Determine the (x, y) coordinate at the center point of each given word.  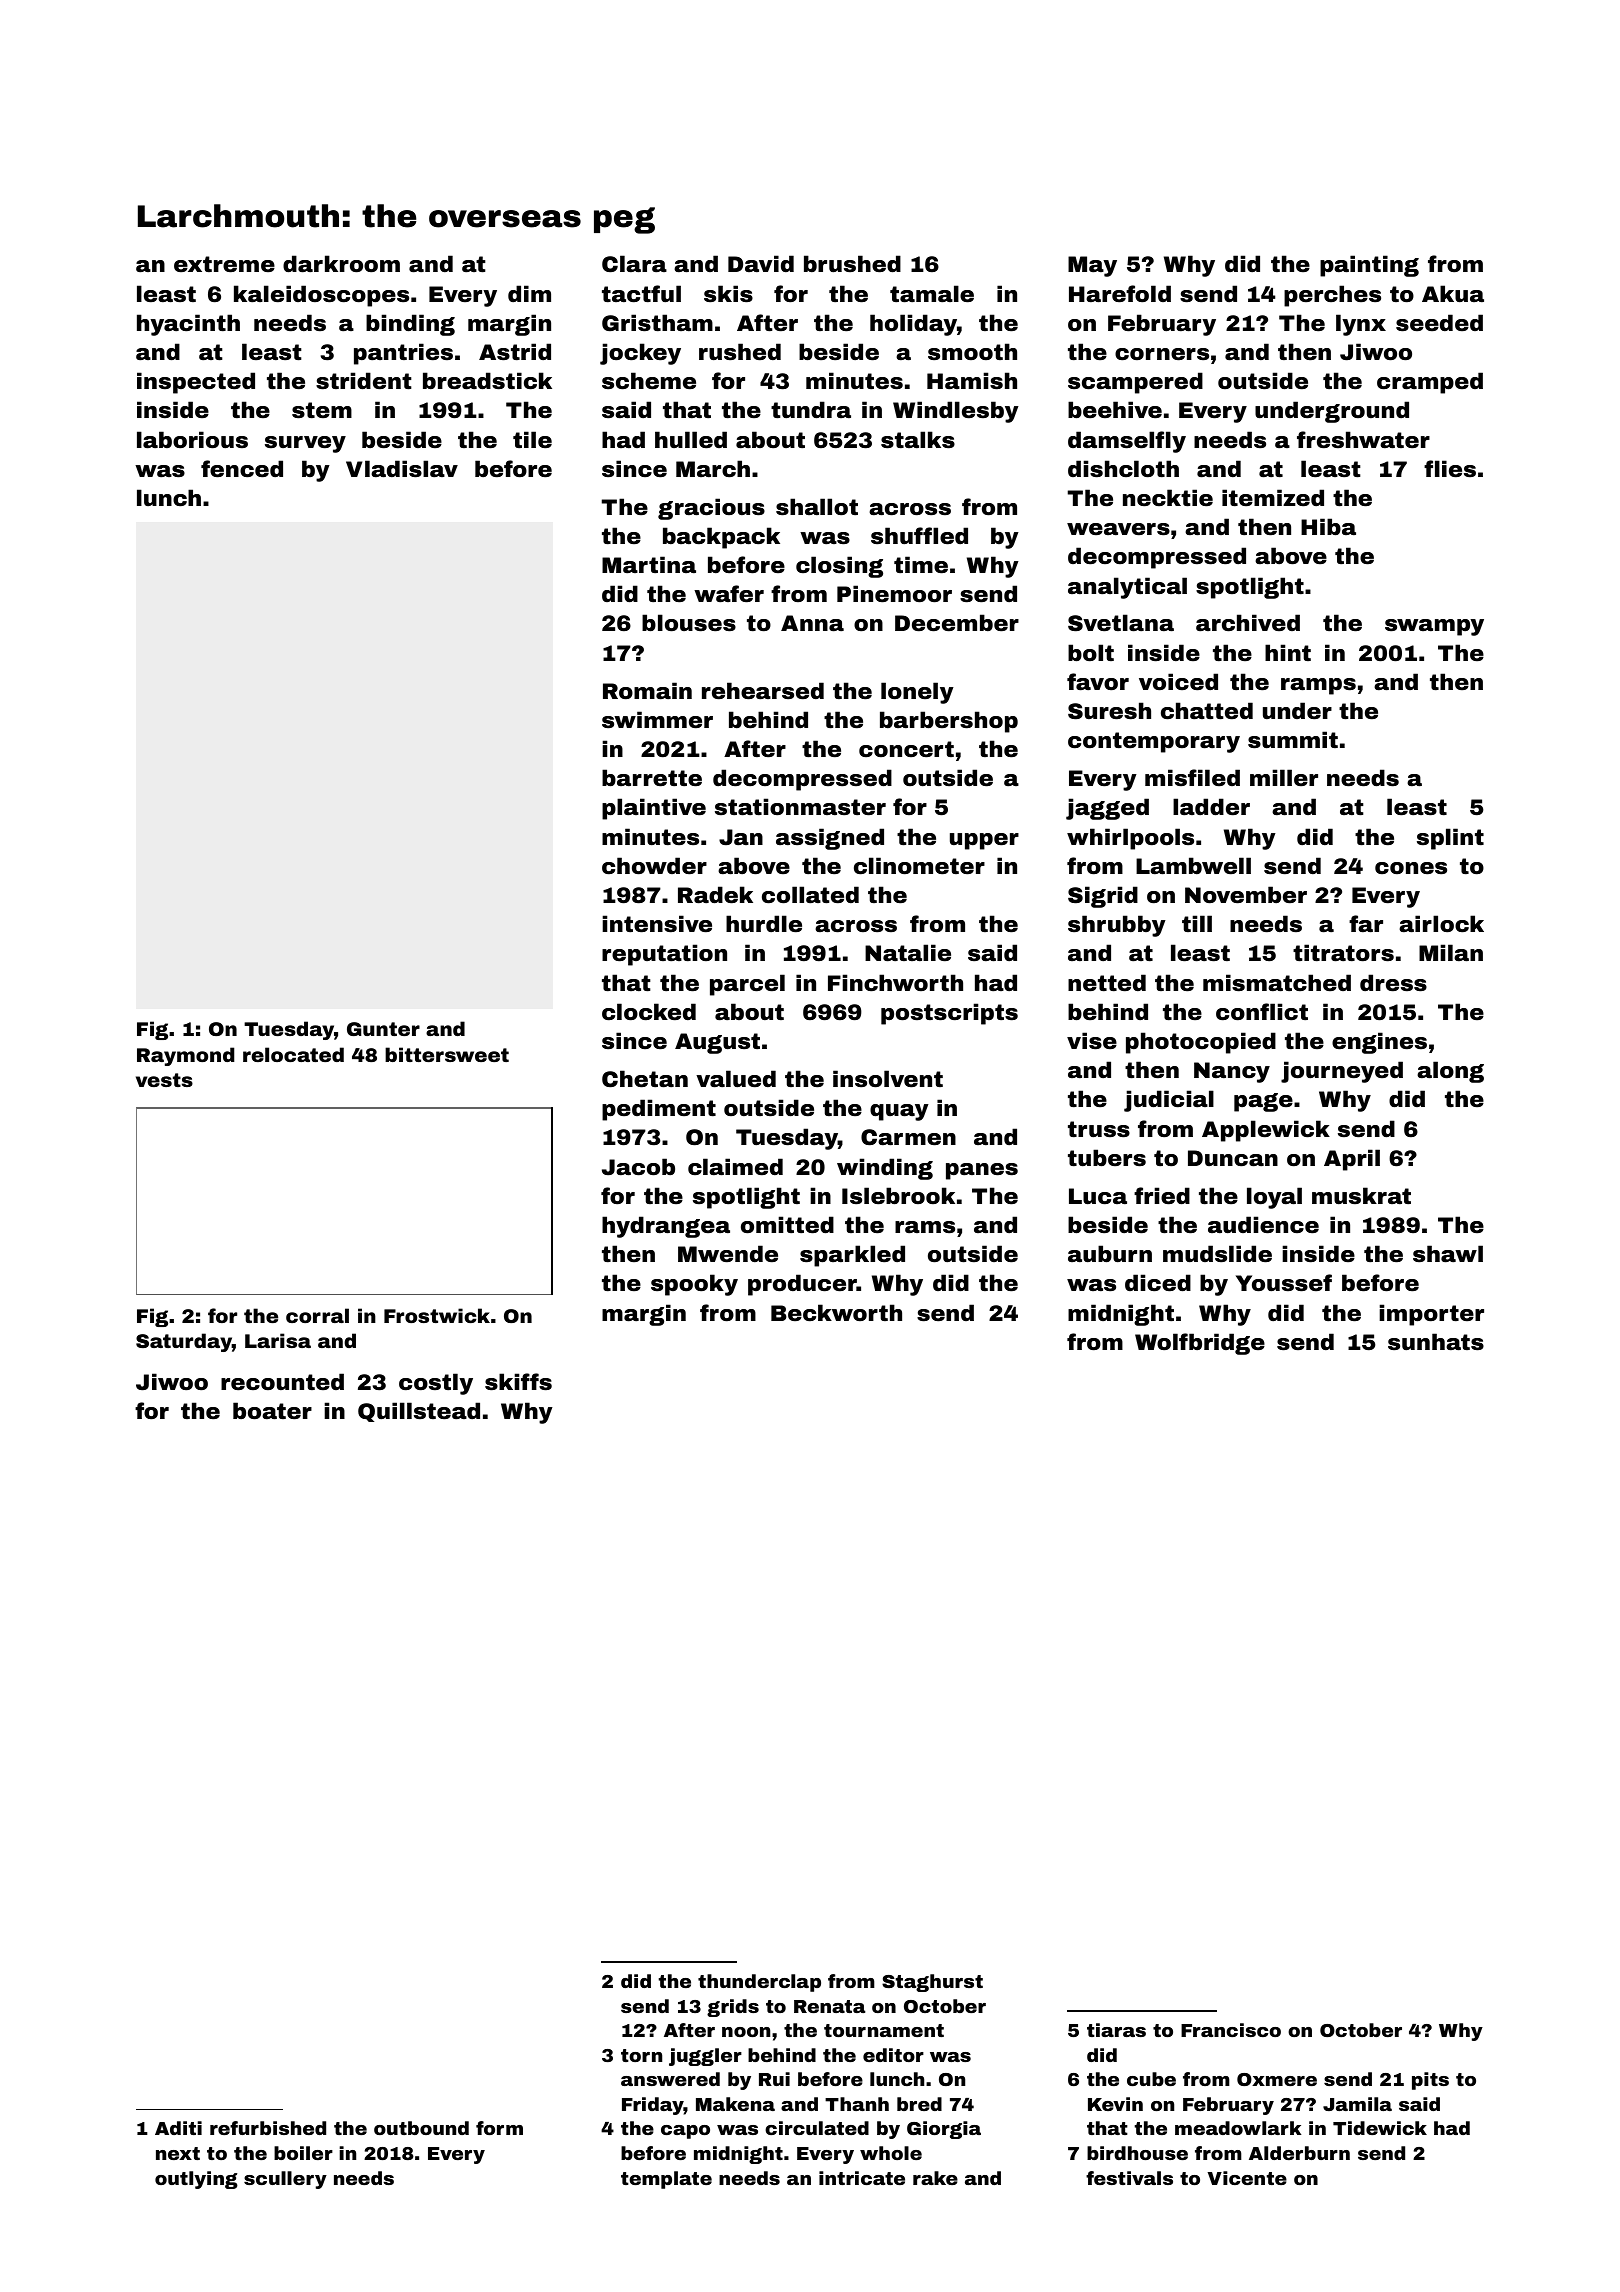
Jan (741, 837)
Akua (1453, 293)
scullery (285, 2180)
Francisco (1231, 2030)
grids (733, 2008)
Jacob (638, 1167)
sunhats (1436, 1342)
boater (272, 1411)
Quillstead (419, 1412)
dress (1393, 983)
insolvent (888, 1079)
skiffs (518, 1382)
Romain (647, 691)
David (761, 263)
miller (1284, 777)
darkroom (341, 264)
